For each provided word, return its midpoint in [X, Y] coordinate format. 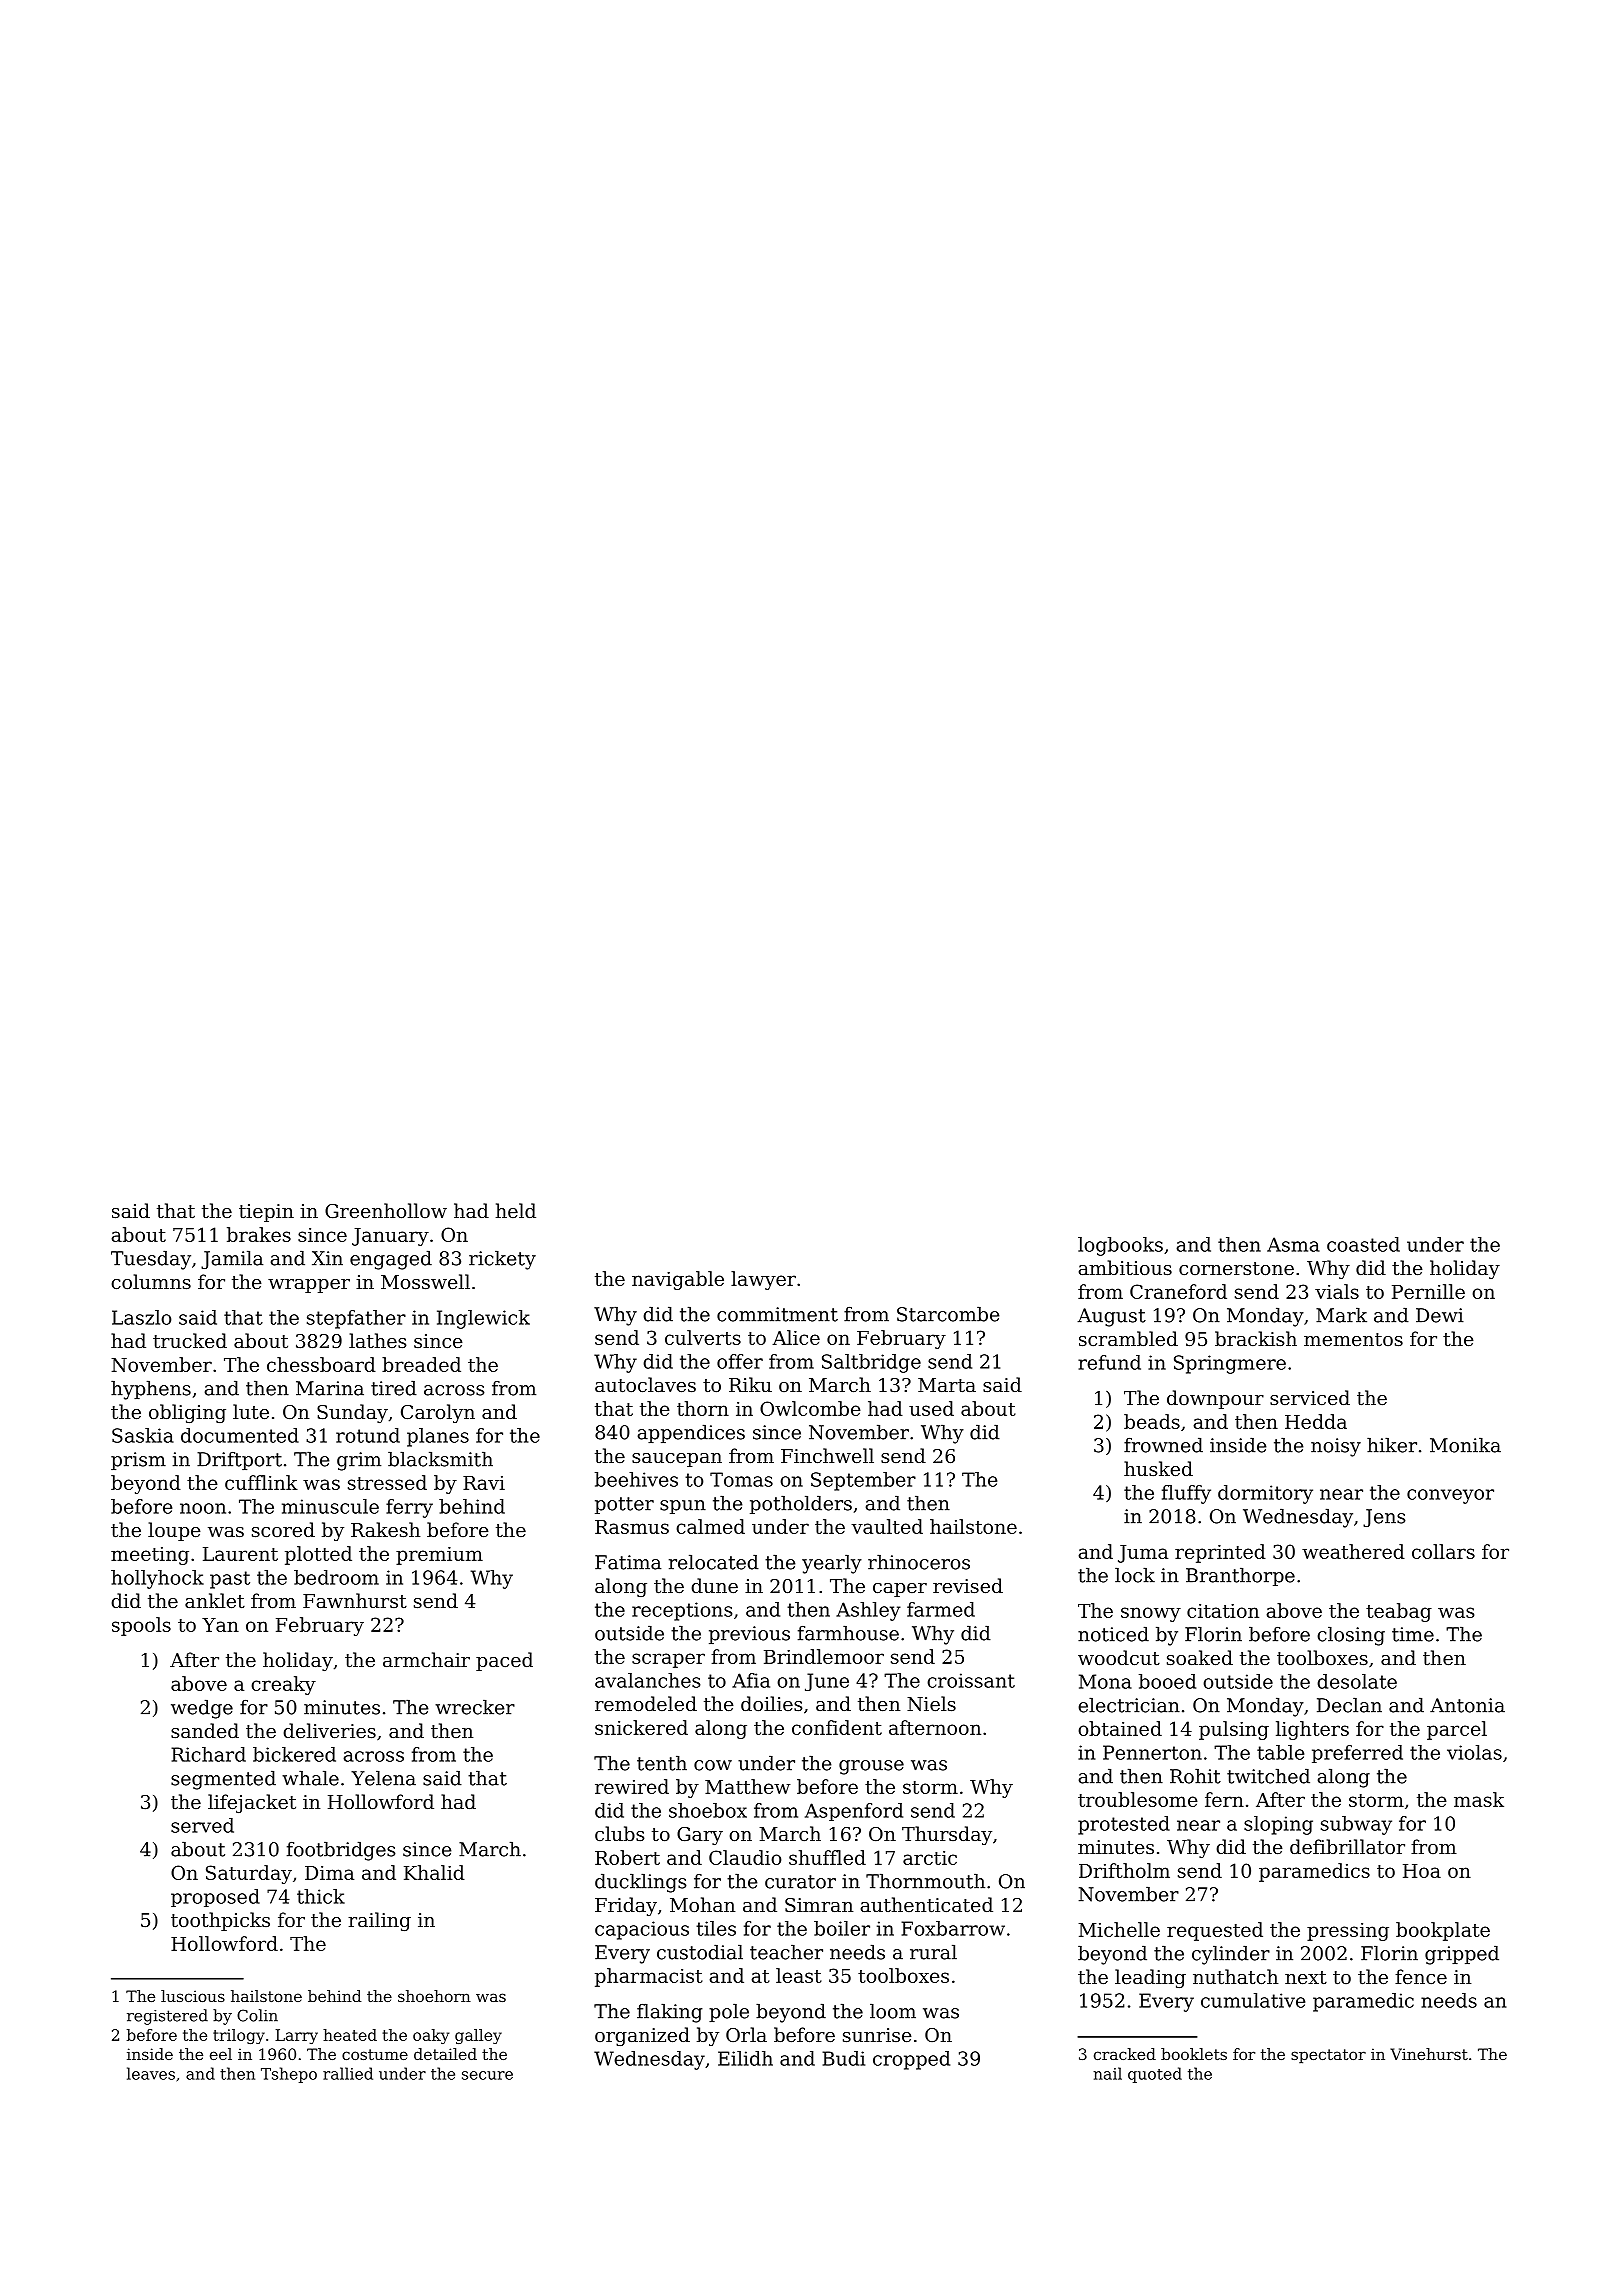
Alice [796, 1337]
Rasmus [632, 1527]
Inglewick [483, 1319]
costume [375, 2054]
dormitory [1265, 1494]
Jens [1384, 1518]
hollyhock [157, 1579]
